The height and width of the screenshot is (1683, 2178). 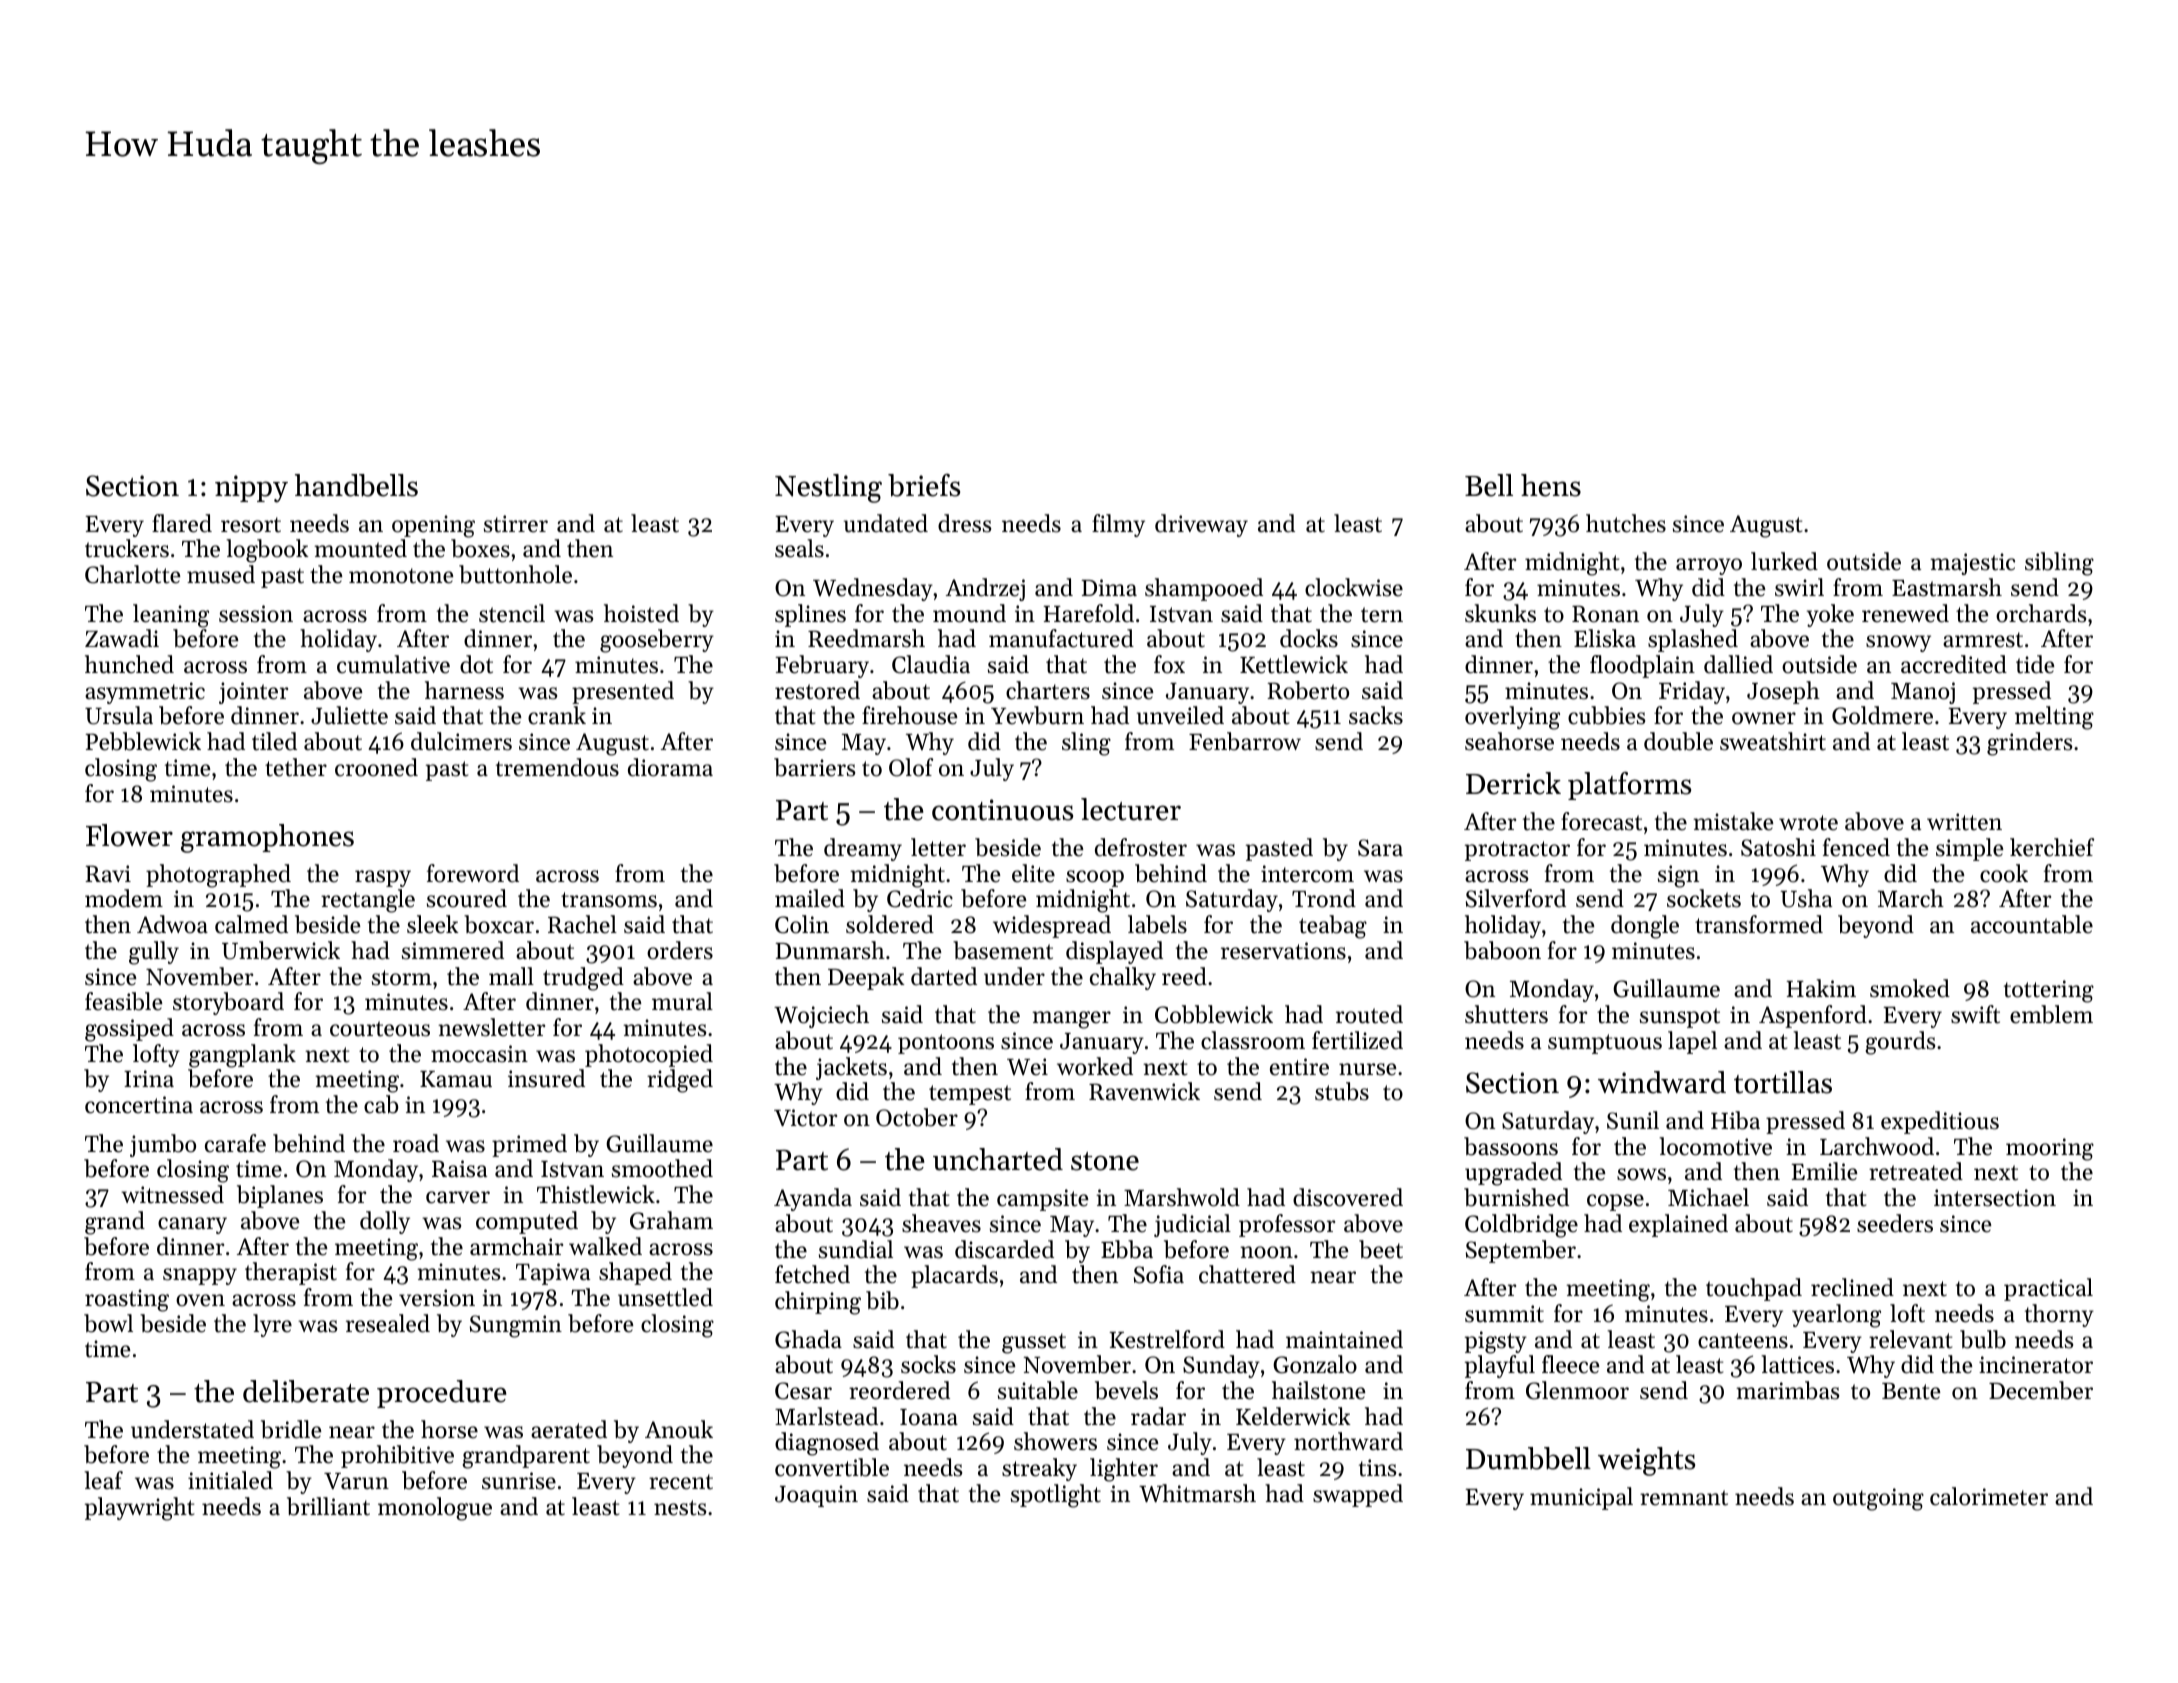 What do you see at coordinates (251, 489) in the screenshot?
I see `nippy` at bounding box center [251, 489].
